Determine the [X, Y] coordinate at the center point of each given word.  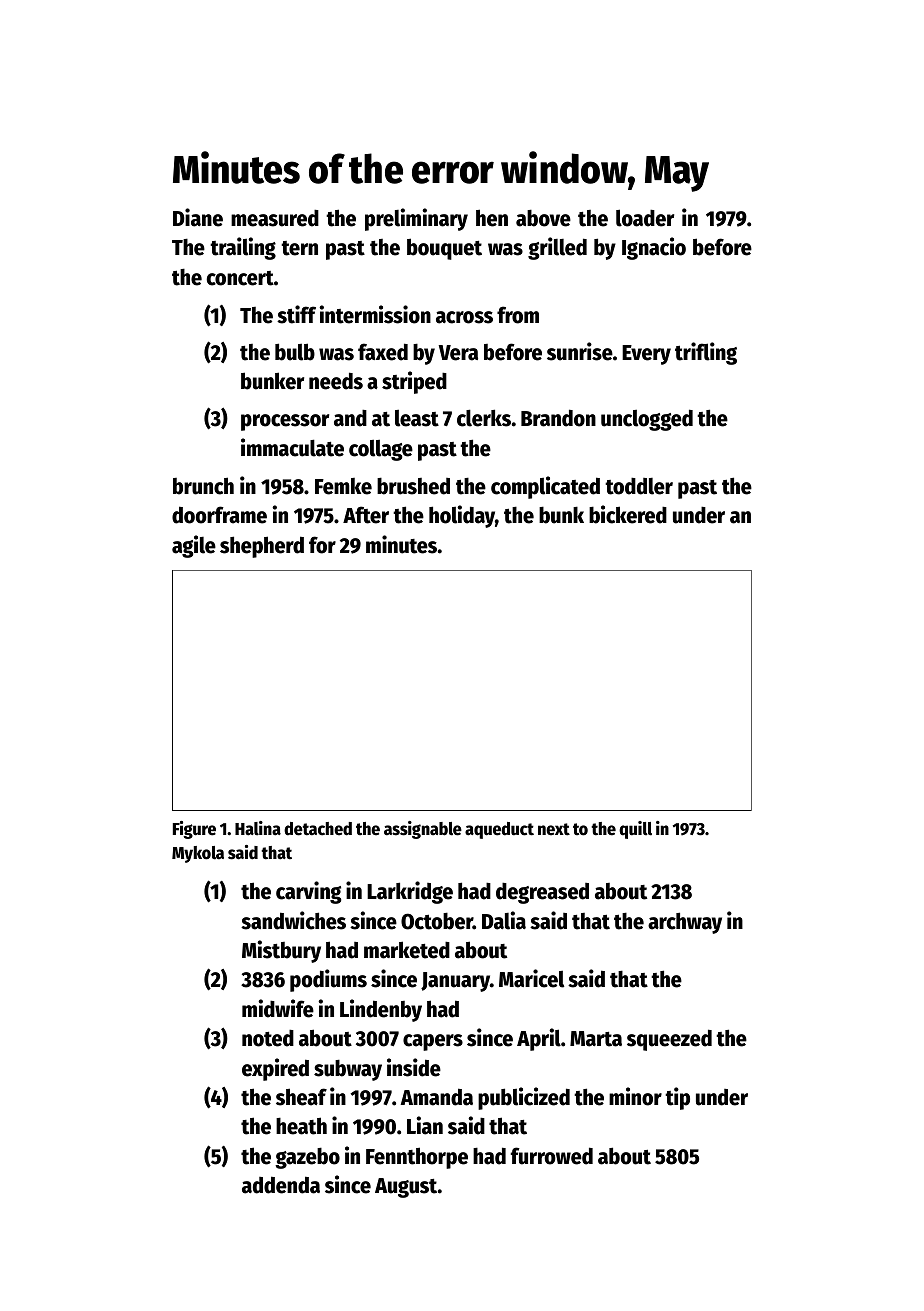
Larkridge [410, 892]
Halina [258, 828]
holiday [462, 516]
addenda [281, 1185]
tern [299, 248]
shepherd [262, 547]
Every [646, 355]
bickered [628, 514]
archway [685, 923]
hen [492, 218]
